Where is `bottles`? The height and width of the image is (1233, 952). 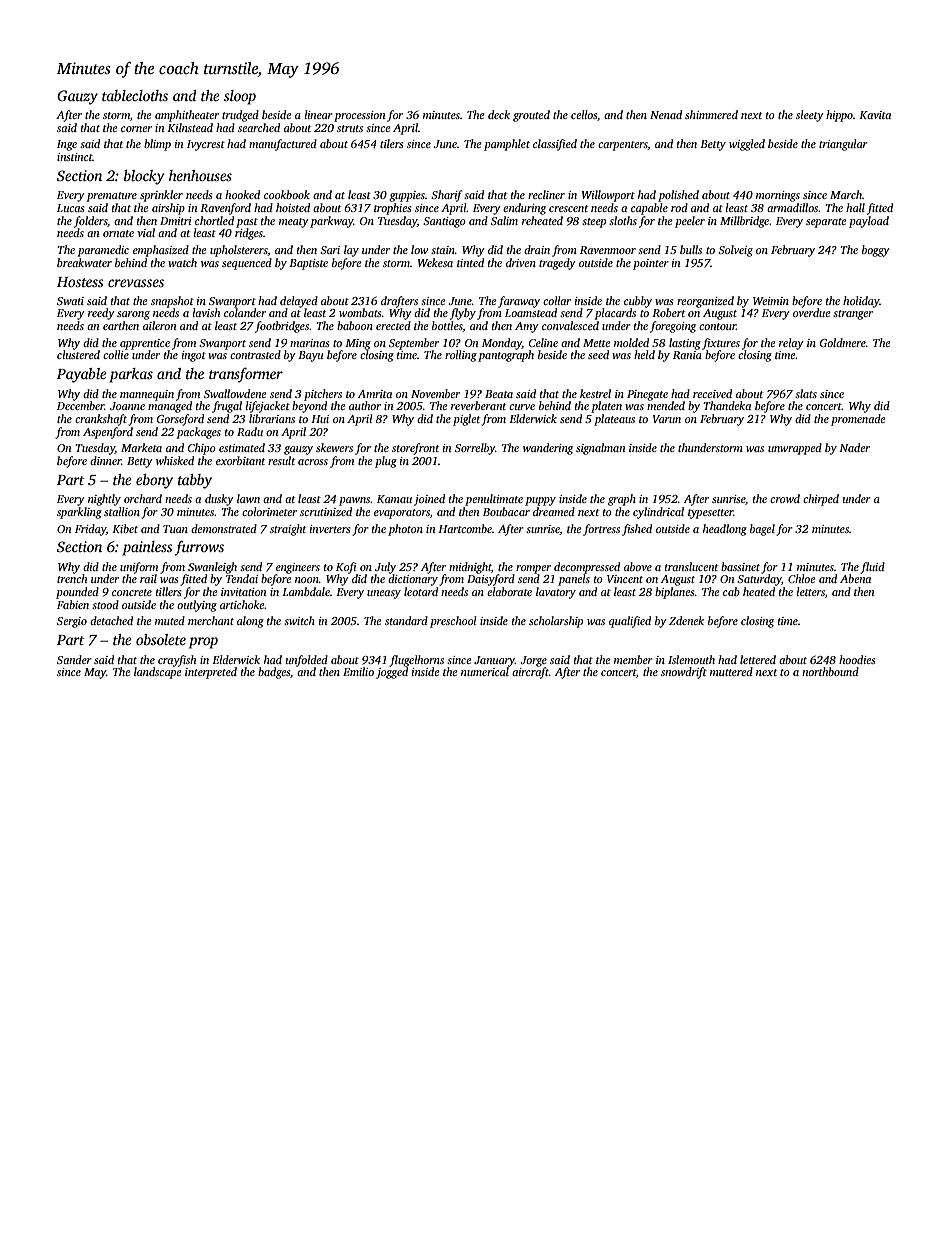 bottles is located at coordinates (447, 326).
